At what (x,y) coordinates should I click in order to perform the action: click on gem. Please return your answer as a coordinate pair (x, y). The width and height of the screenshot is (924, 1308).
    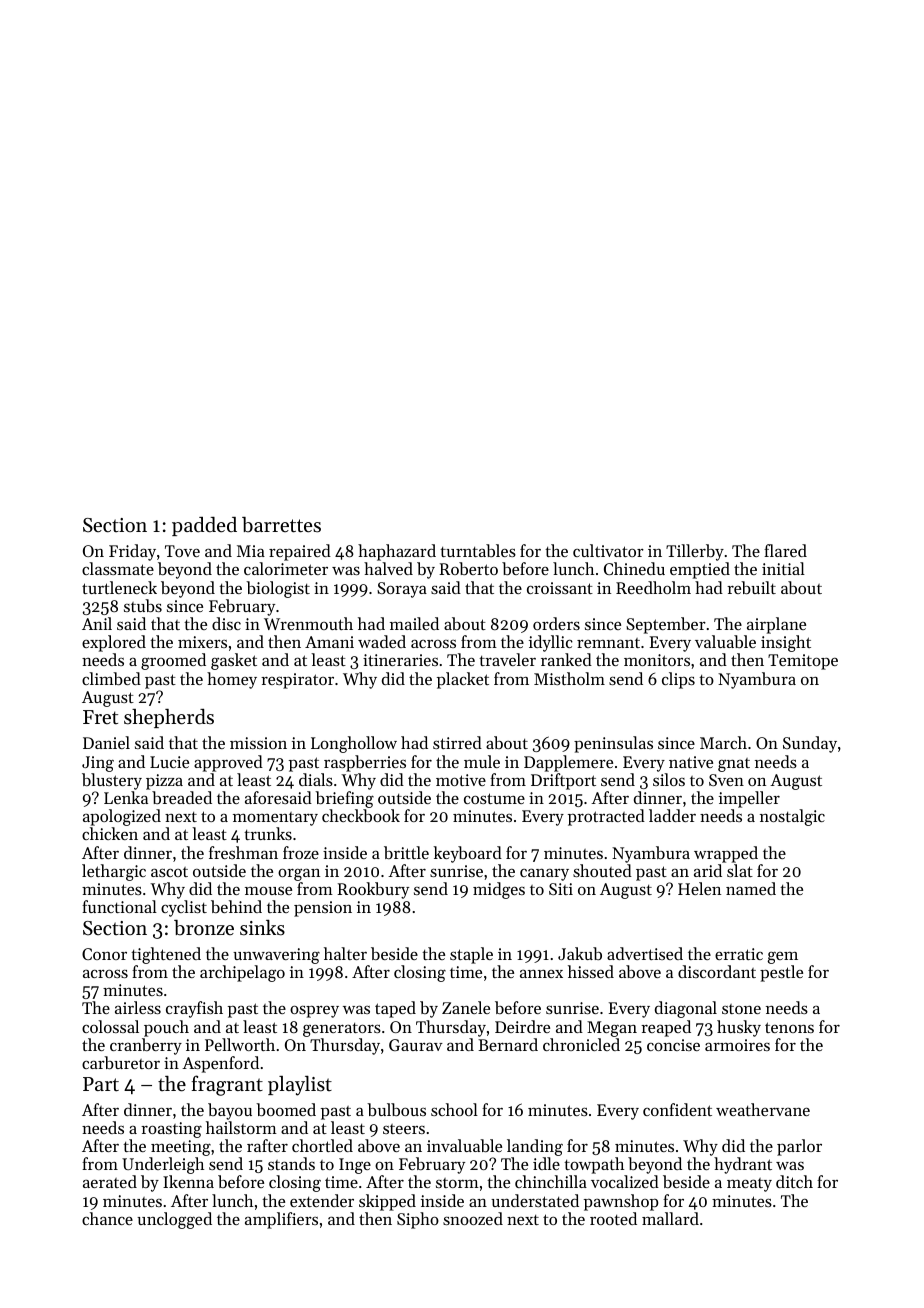
    Looking at the image, I should click on (782, 958).
